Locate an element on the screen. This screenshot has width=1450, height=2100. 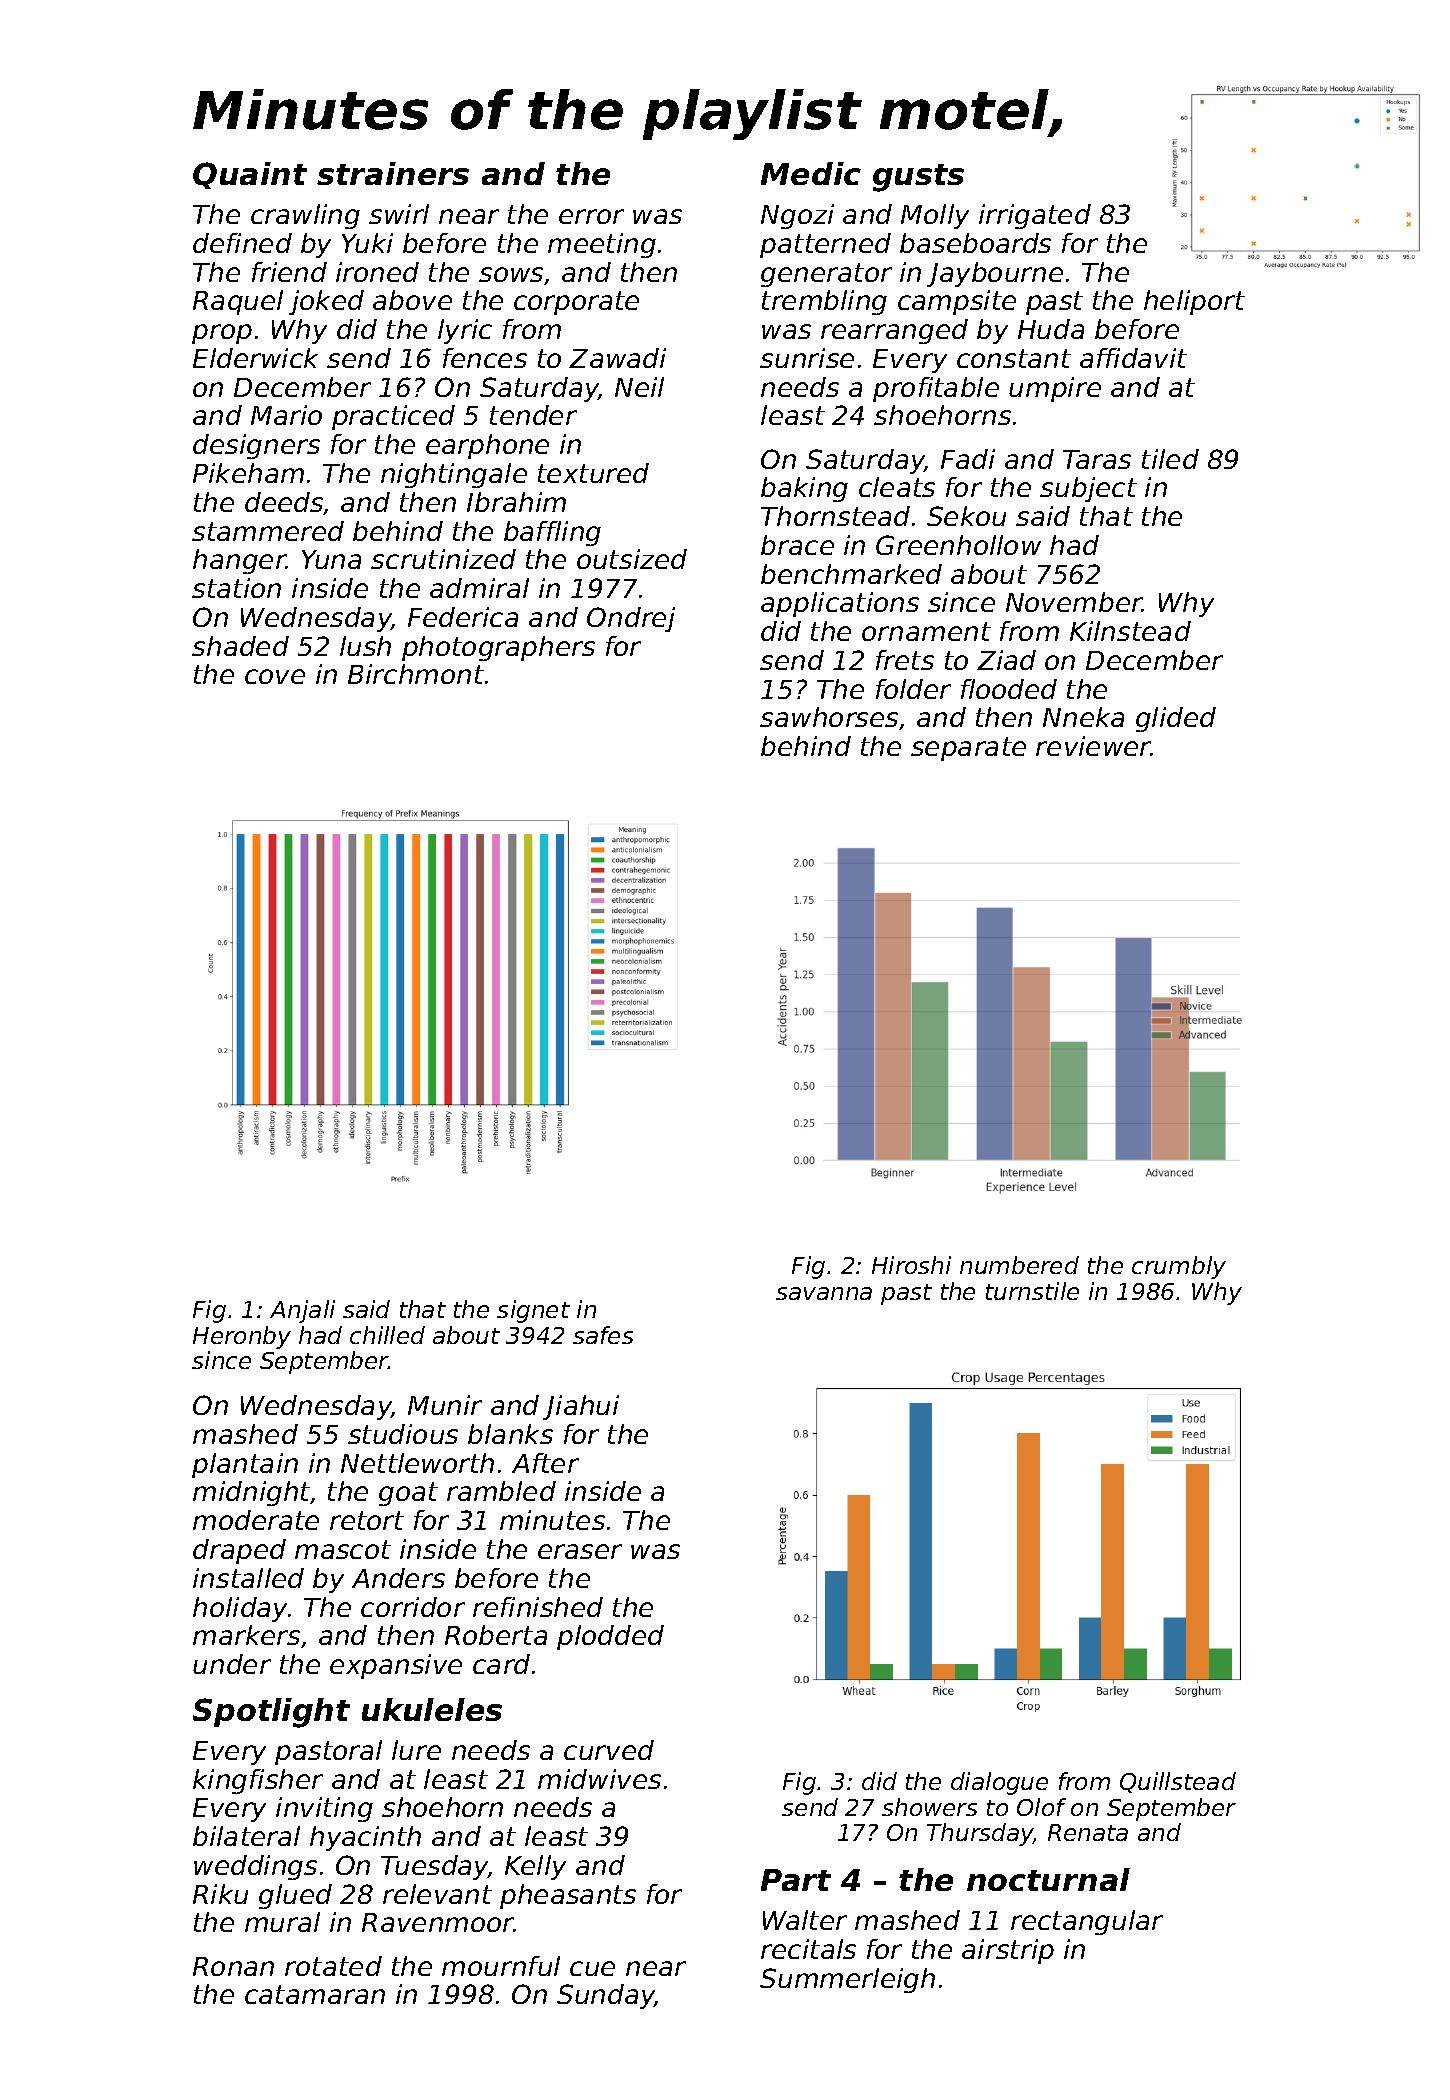
rectangular is located at coordinates (1087, 1922).
